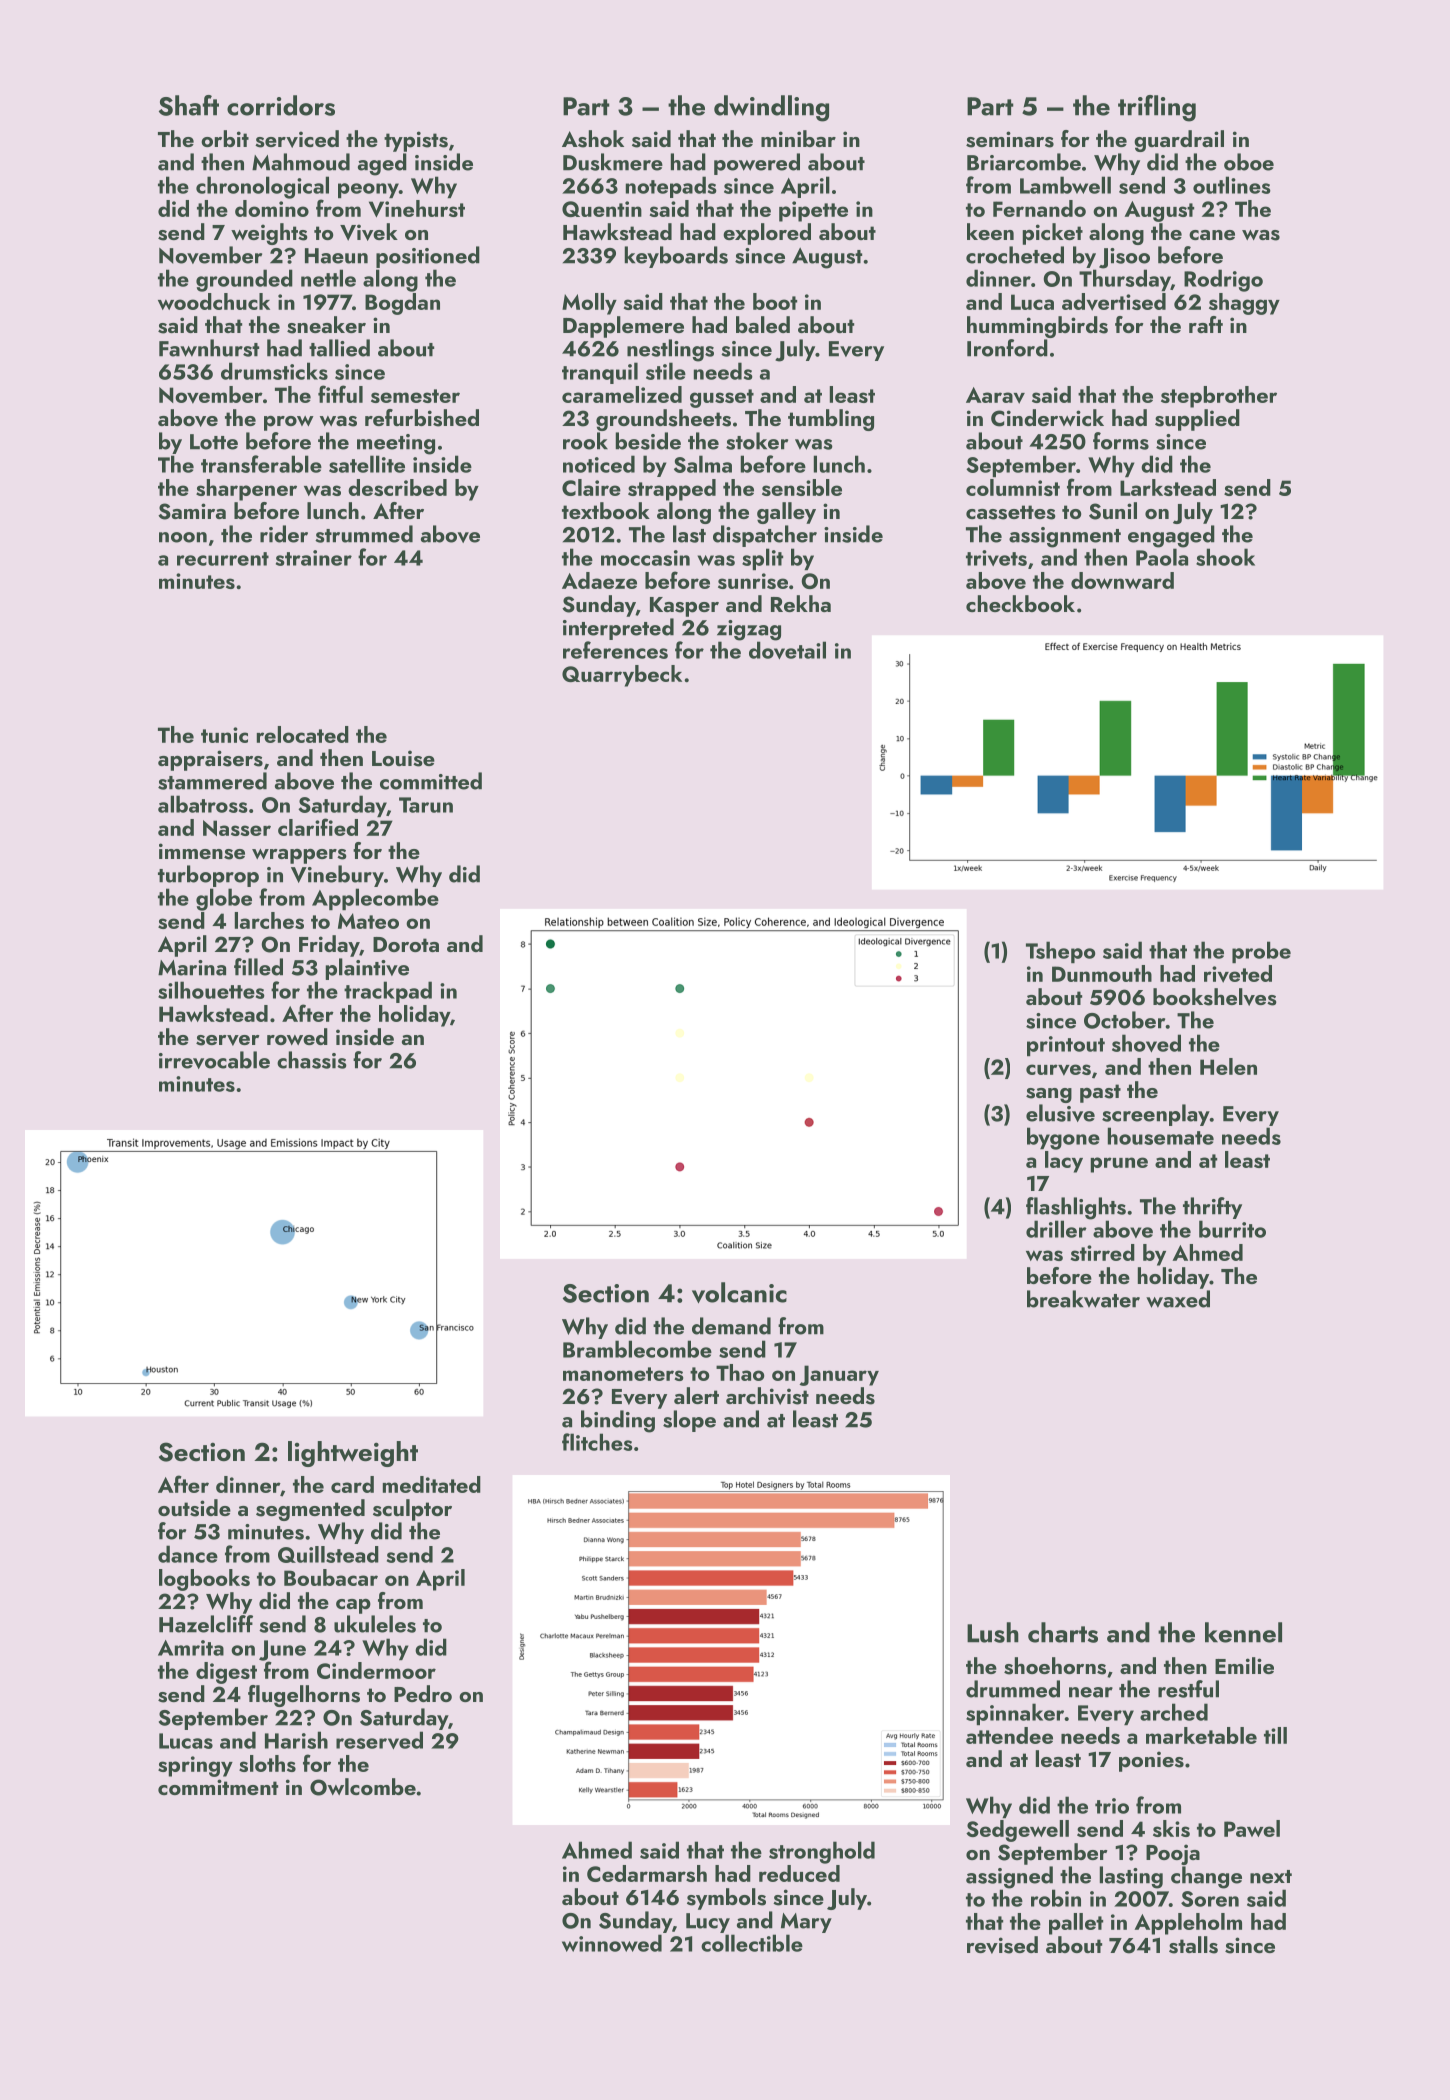 The height and width of the document is (2100, 1450). Describe the element at coordinates (183, 537) in the document. I see `noon` at that location.
